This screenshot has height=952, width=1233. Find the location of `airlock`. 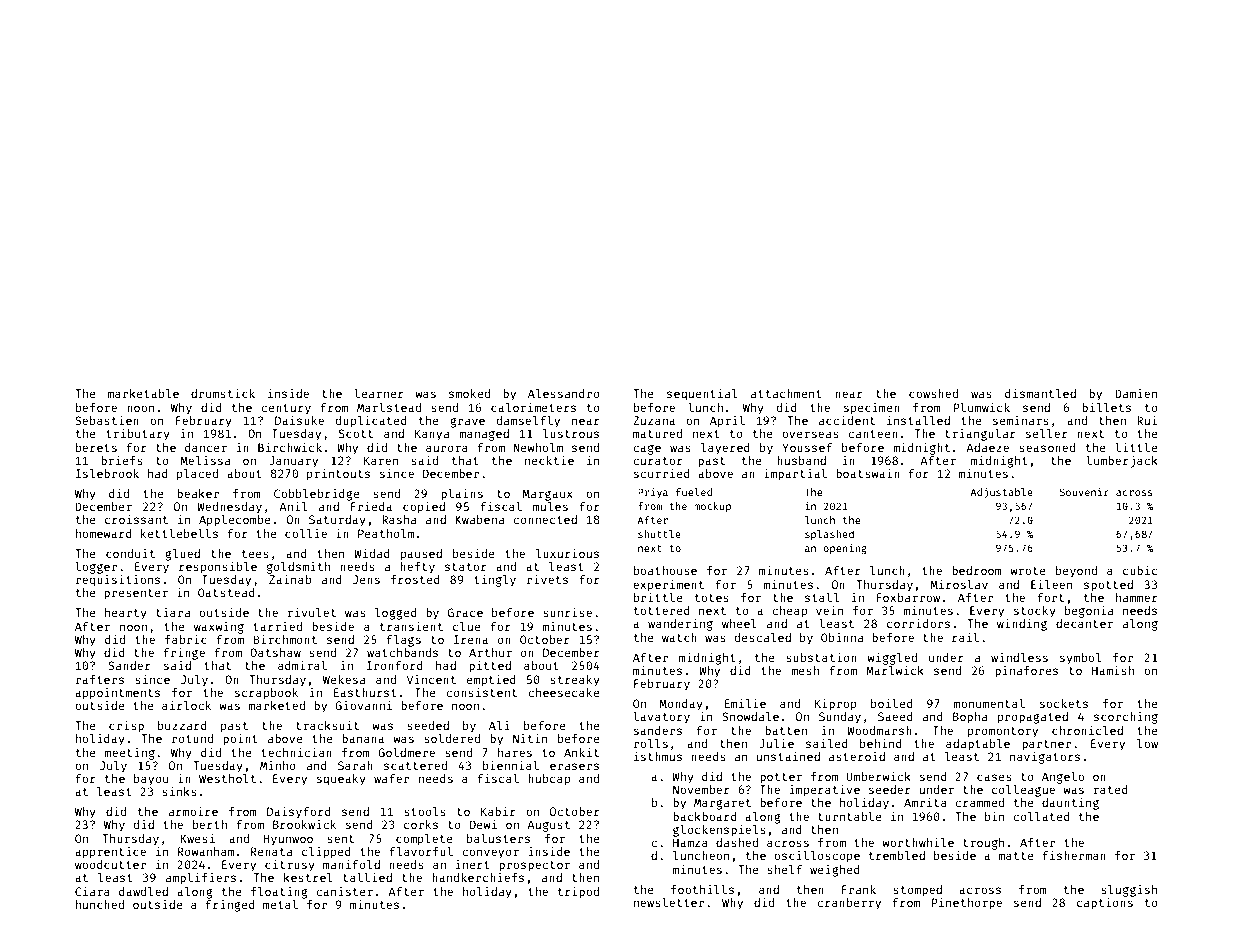

airlock is located at coordinates (186, 705).
